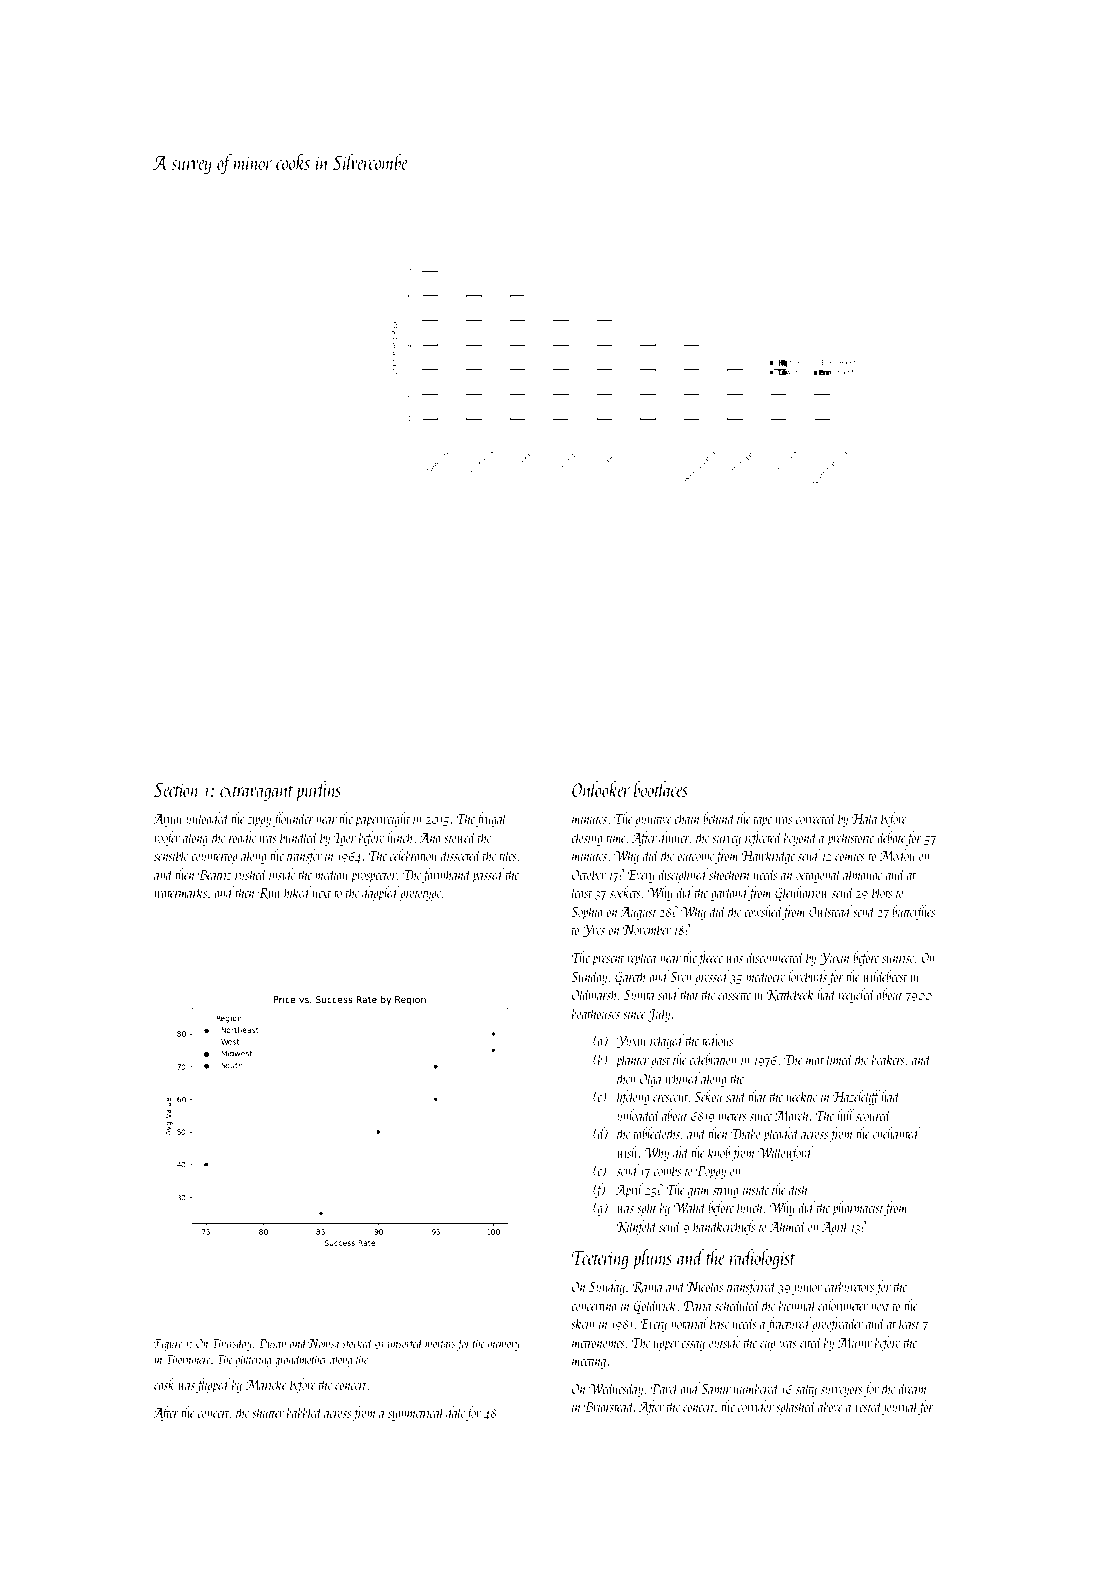  I want to click on purlins, so click(318, 791).
